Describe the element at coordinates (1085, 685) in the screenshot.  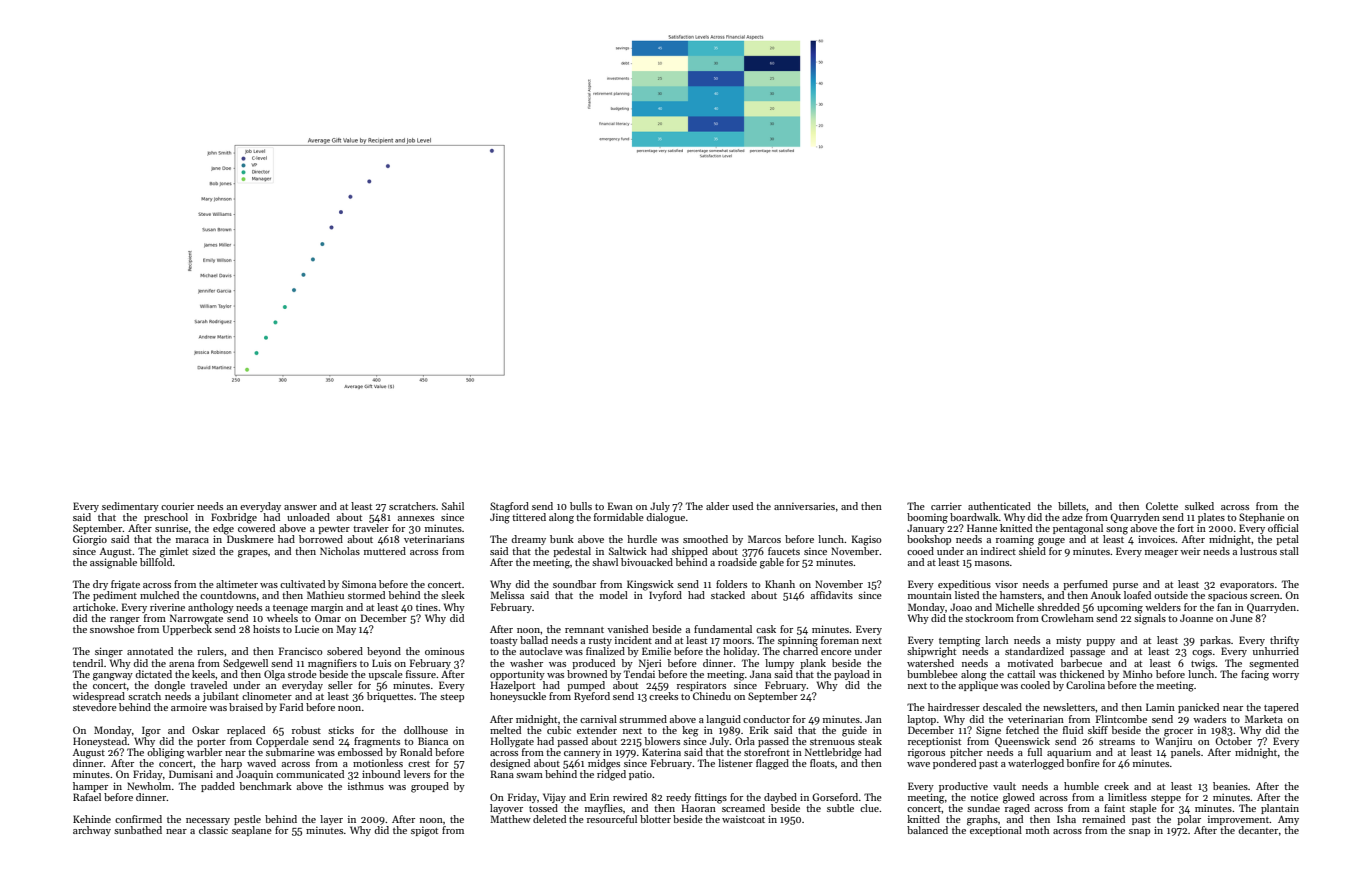
I see `Carolina` at that location.
